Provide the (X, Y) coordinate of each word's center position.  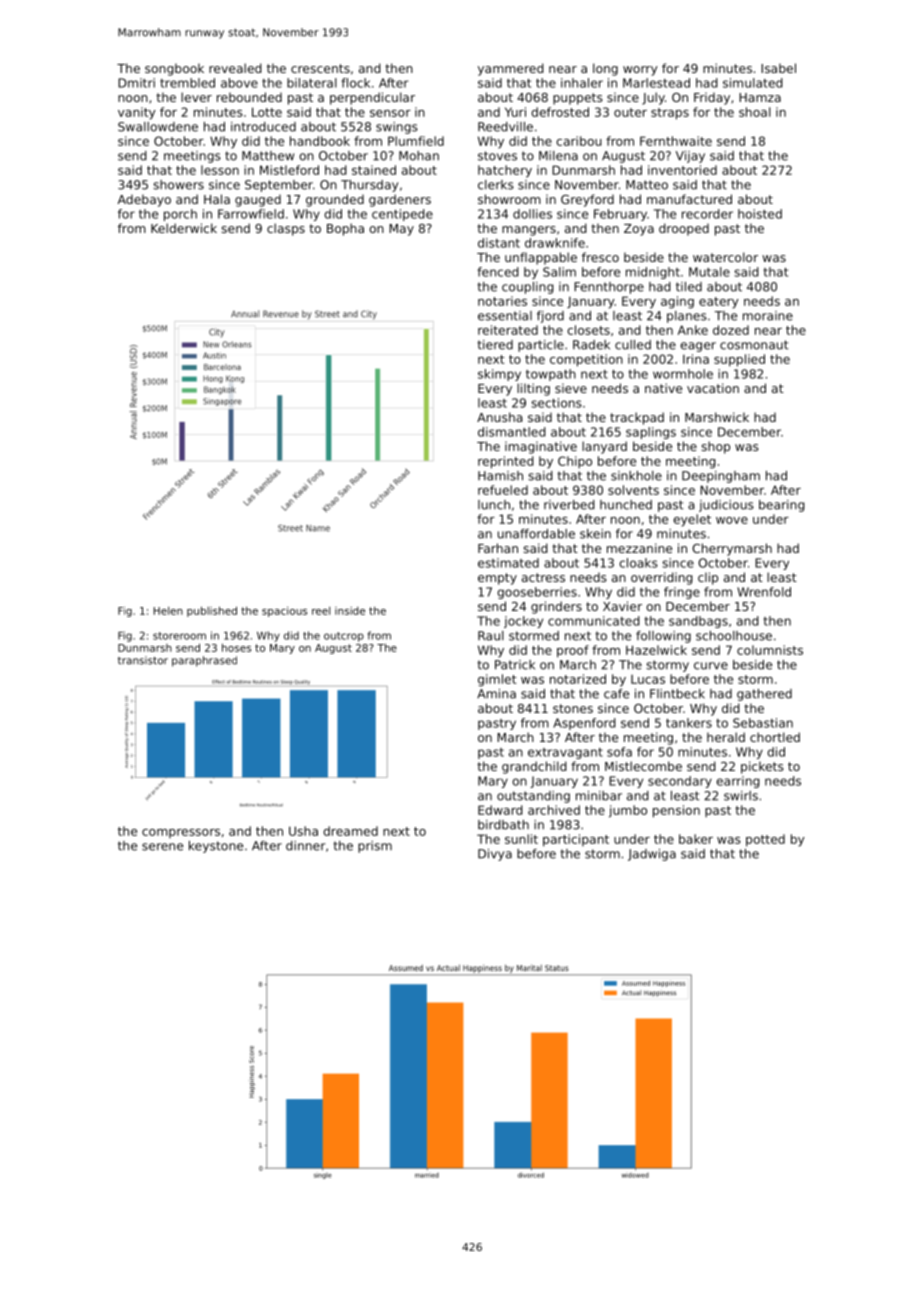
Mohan (419, 156)
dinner (305, 846)
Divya (495, 855)
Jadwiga (652, 855)
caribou (579, 141)
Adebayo (144, 200)
